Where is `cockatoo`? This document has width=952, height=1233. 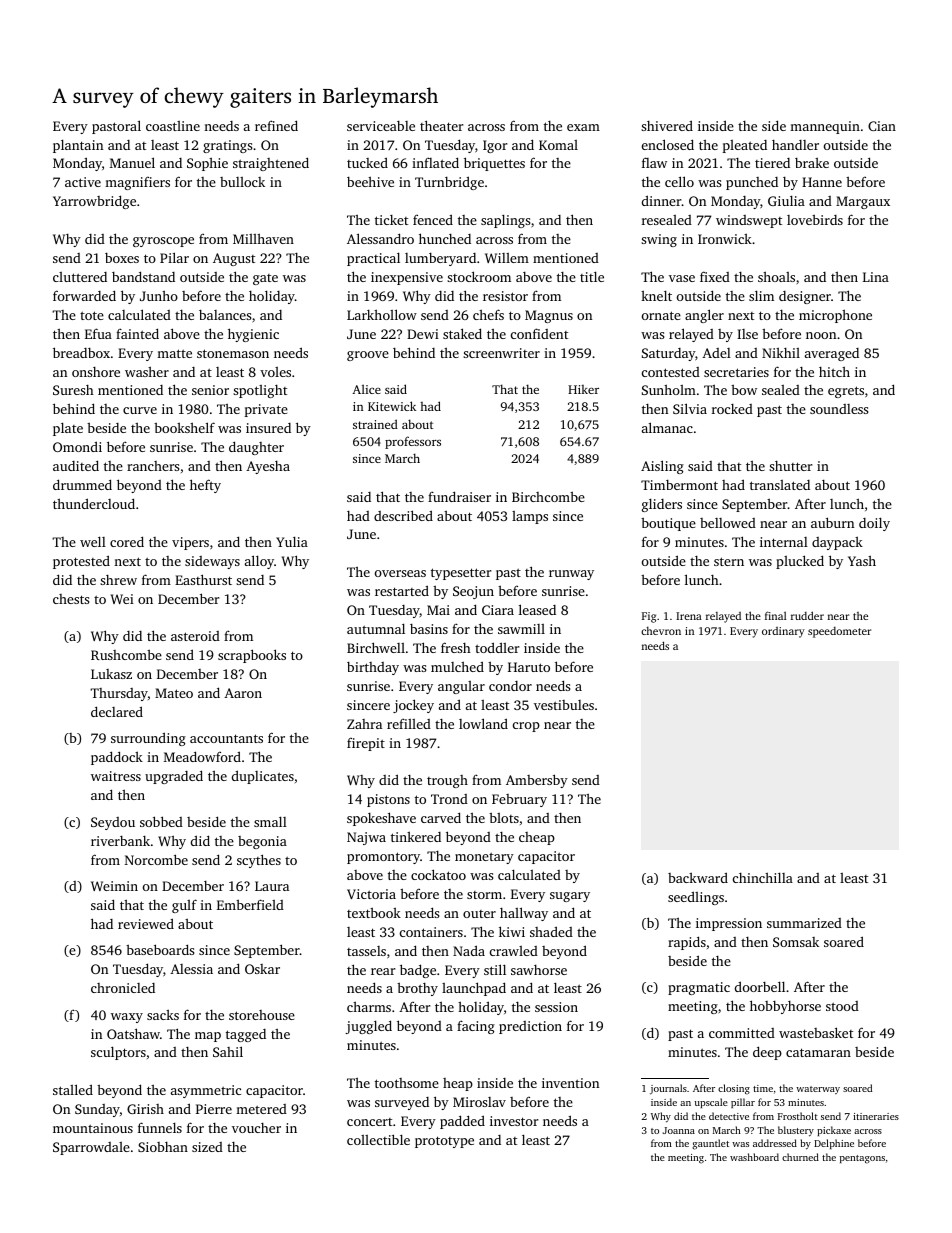 cockatoo is located at coordinates (438, 874).
